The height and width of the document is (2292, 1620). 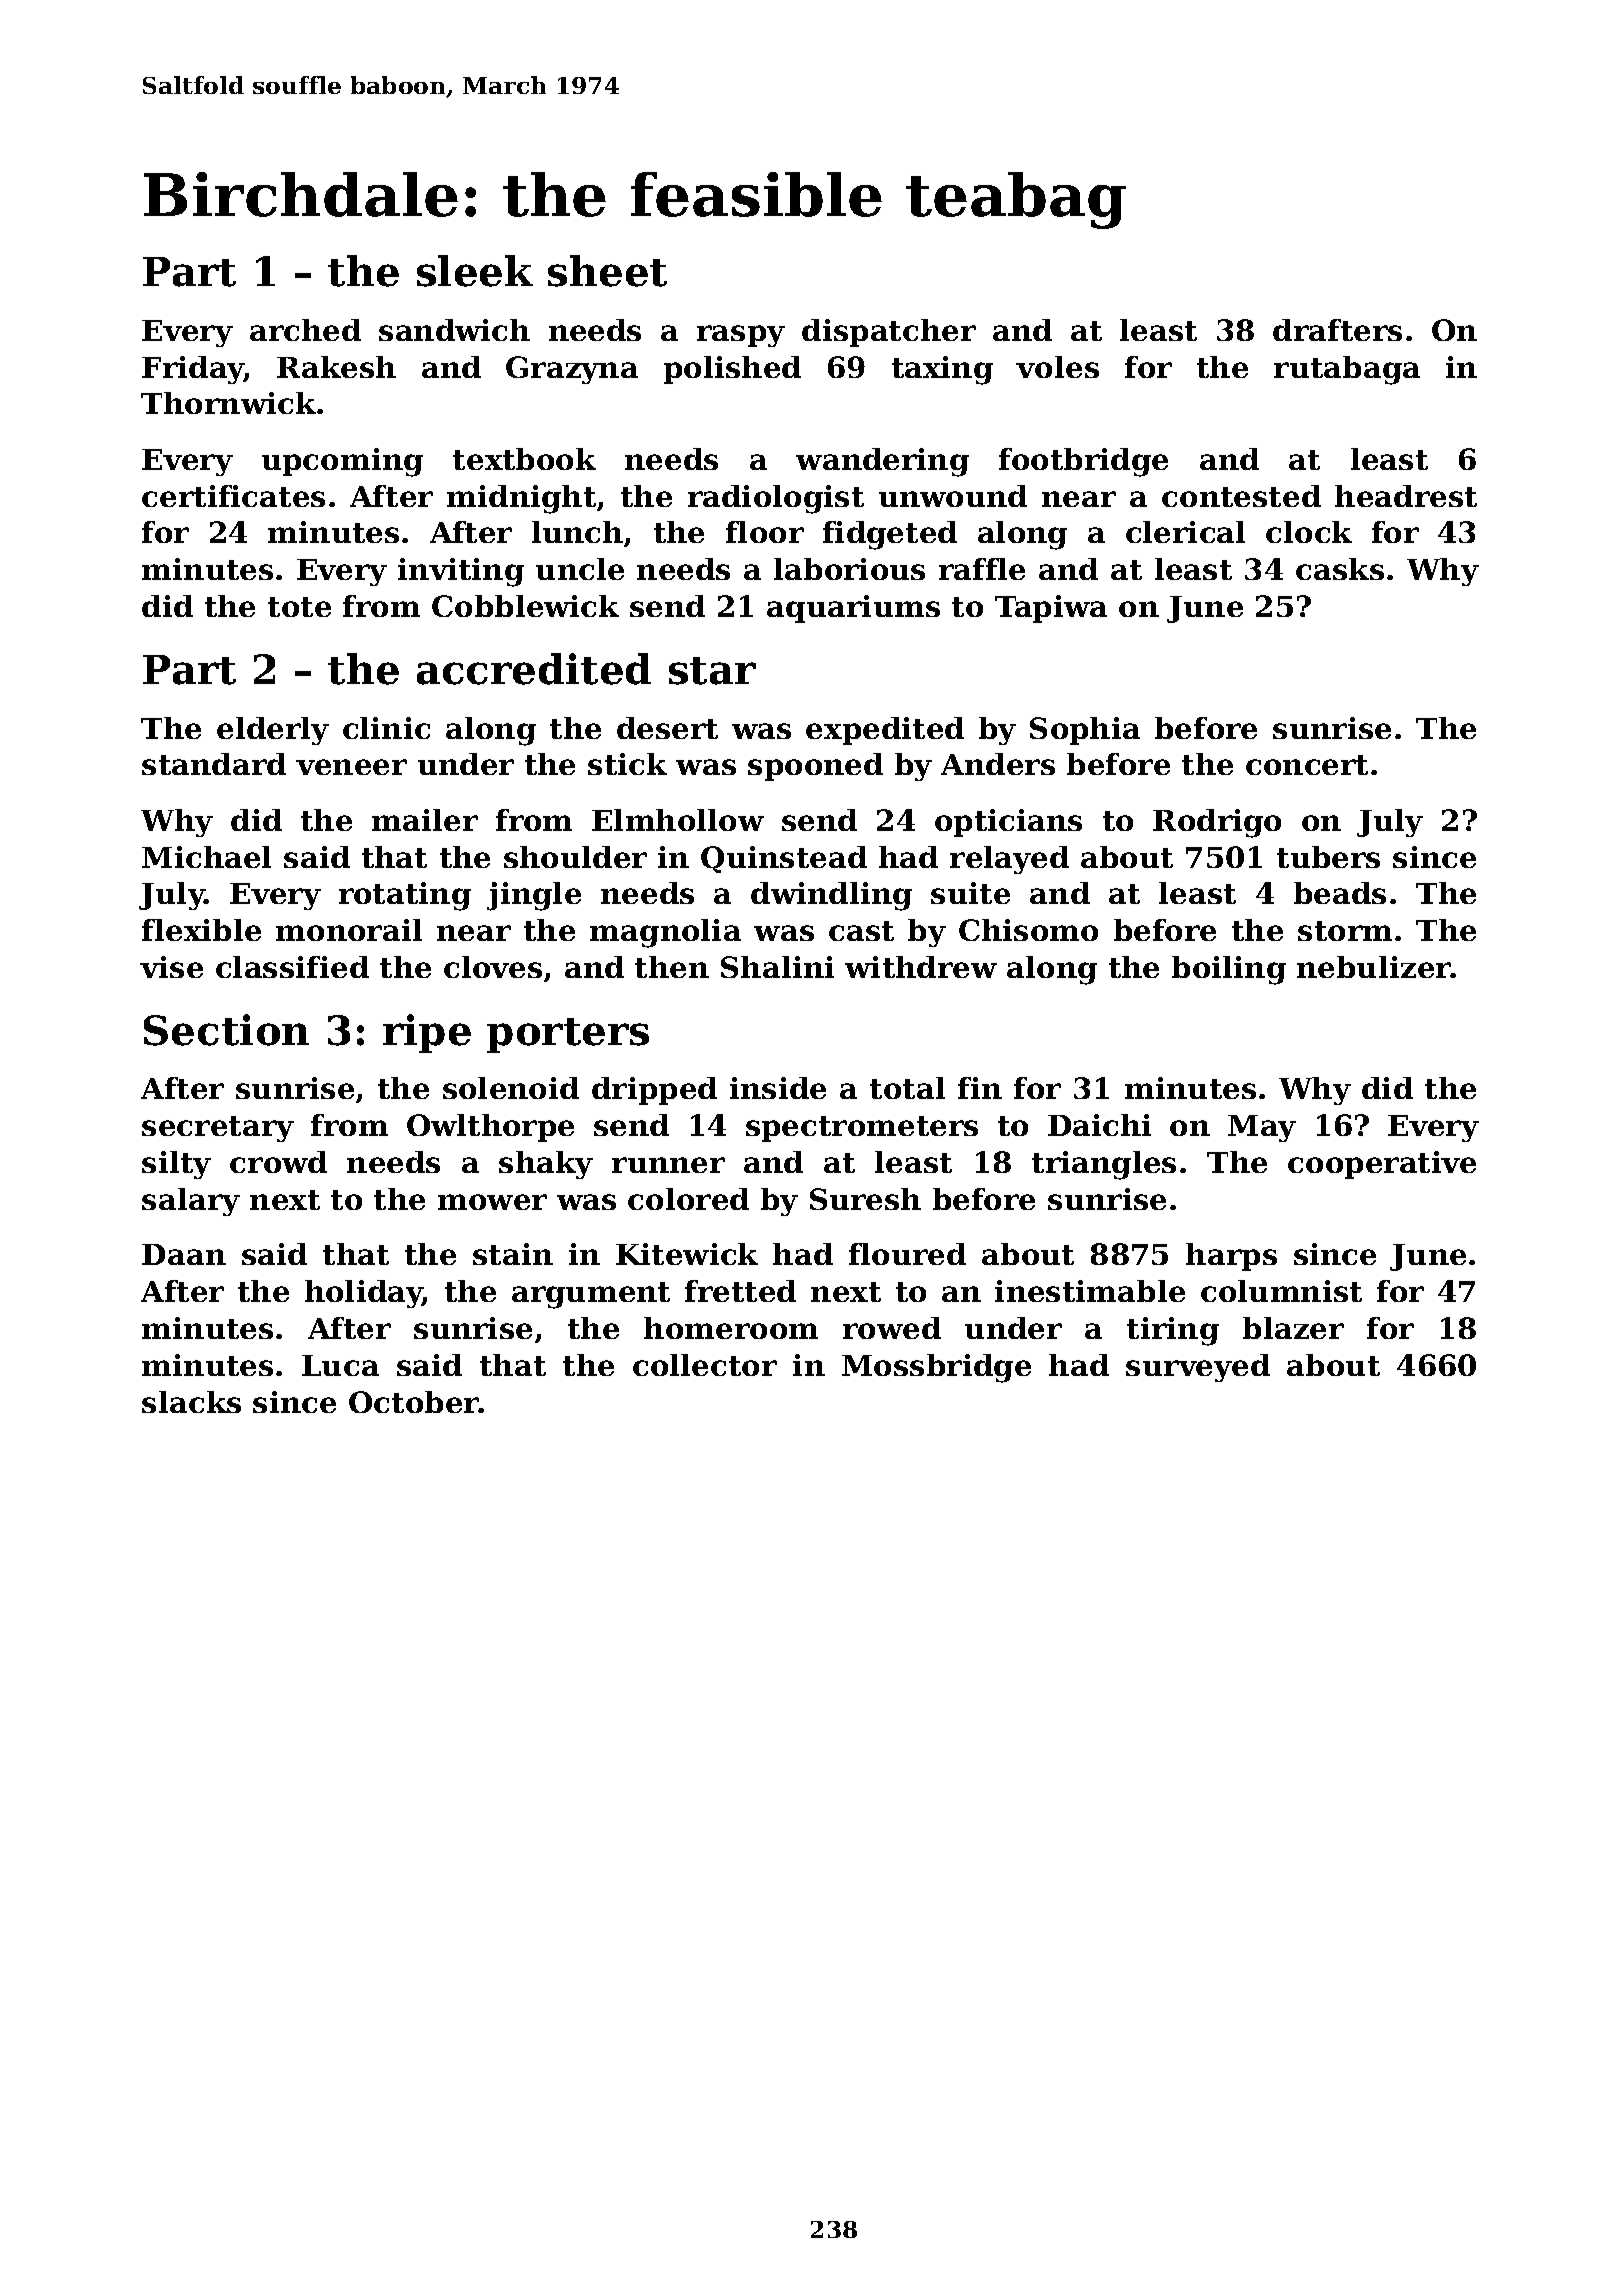 What do you see at coordinates (607, 271) in the document?
I see `sheet` at bounding box center [607, 271].
